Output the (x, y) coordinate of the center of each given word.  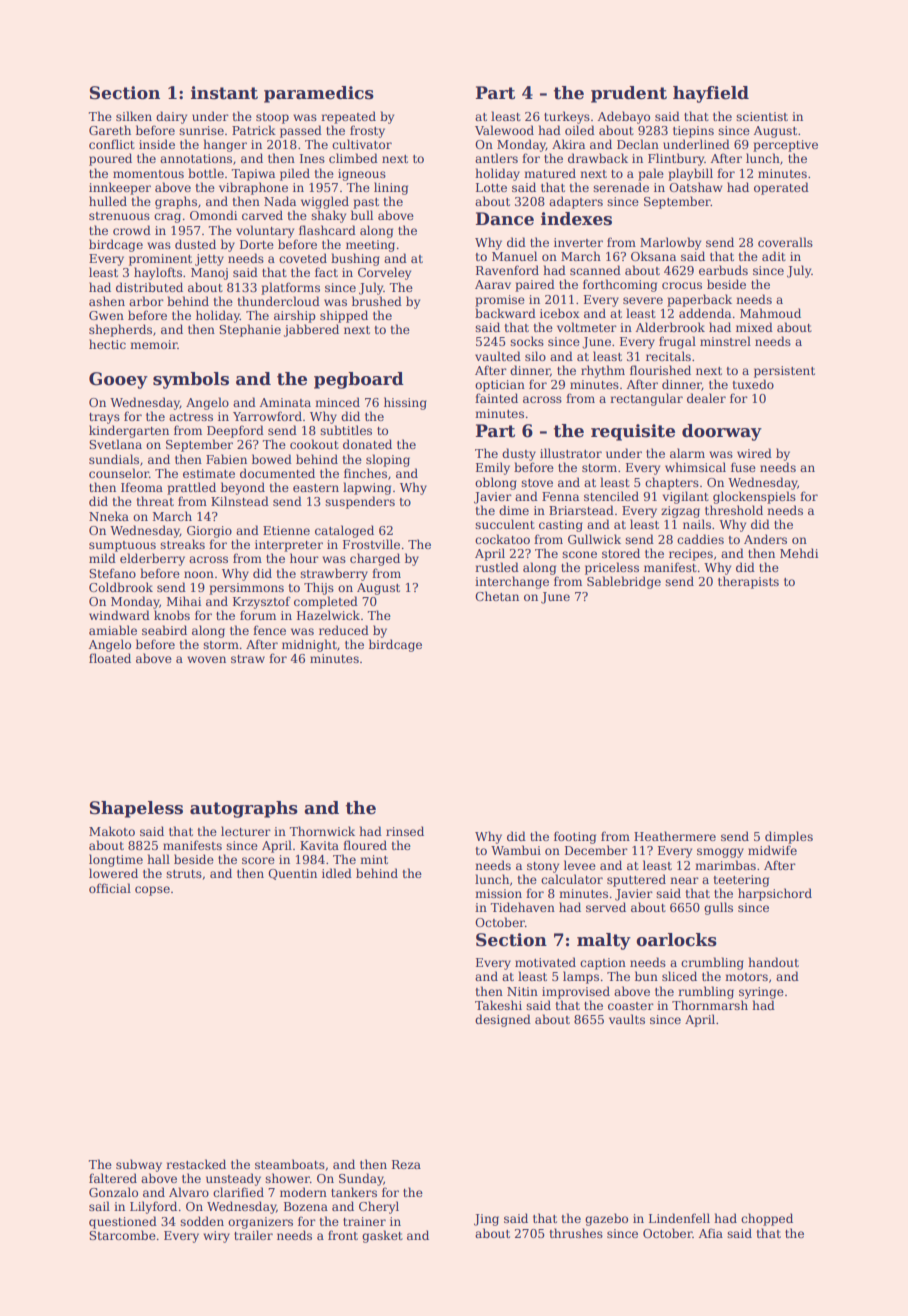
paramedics (319, 94)
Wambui (516, 850)
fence (269, 630)
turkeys (567, 117)
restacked (196, 1164)
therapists (748, 582)
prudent (629, 94)
